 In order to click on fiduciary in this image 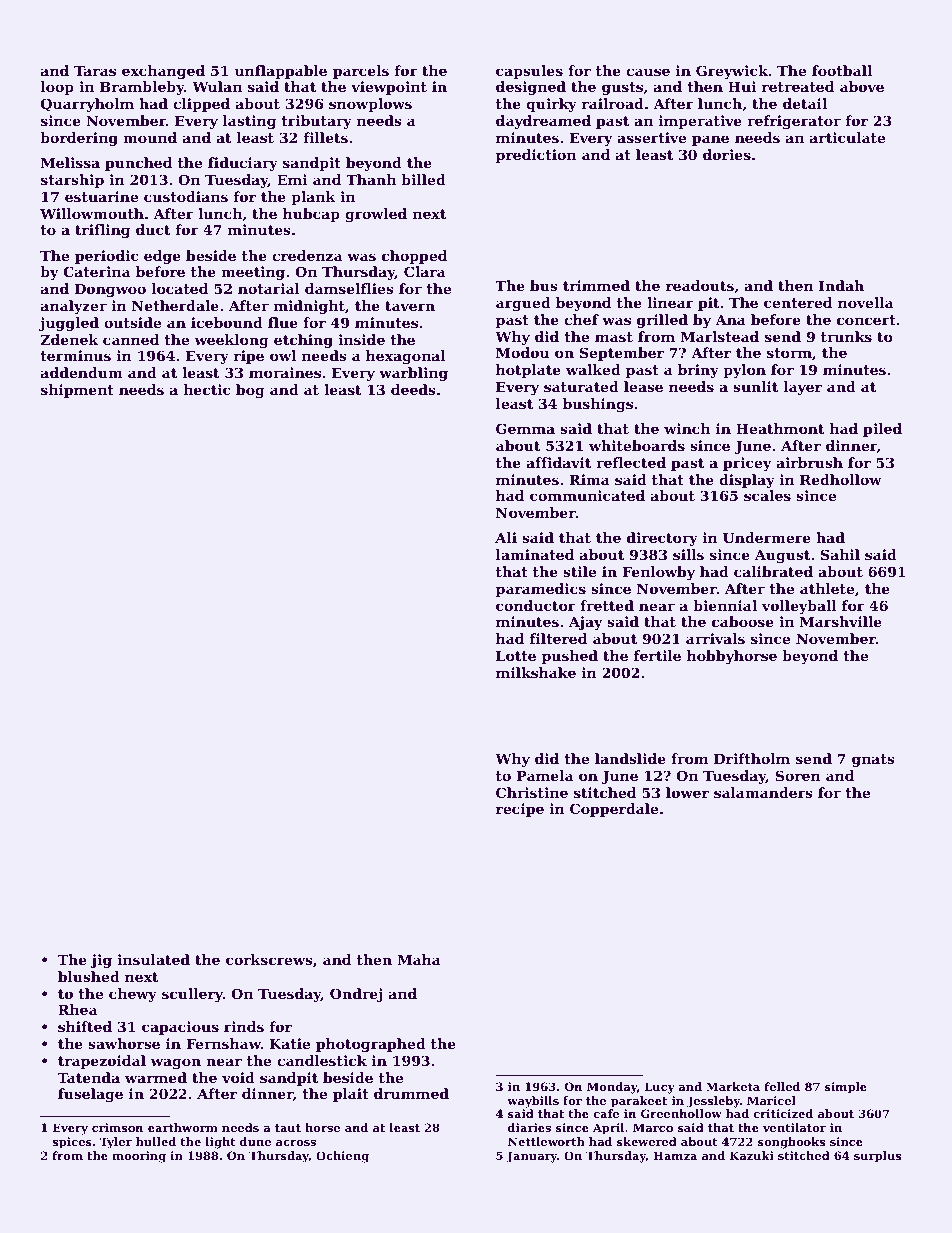, I will do `click(243, 164)`.
